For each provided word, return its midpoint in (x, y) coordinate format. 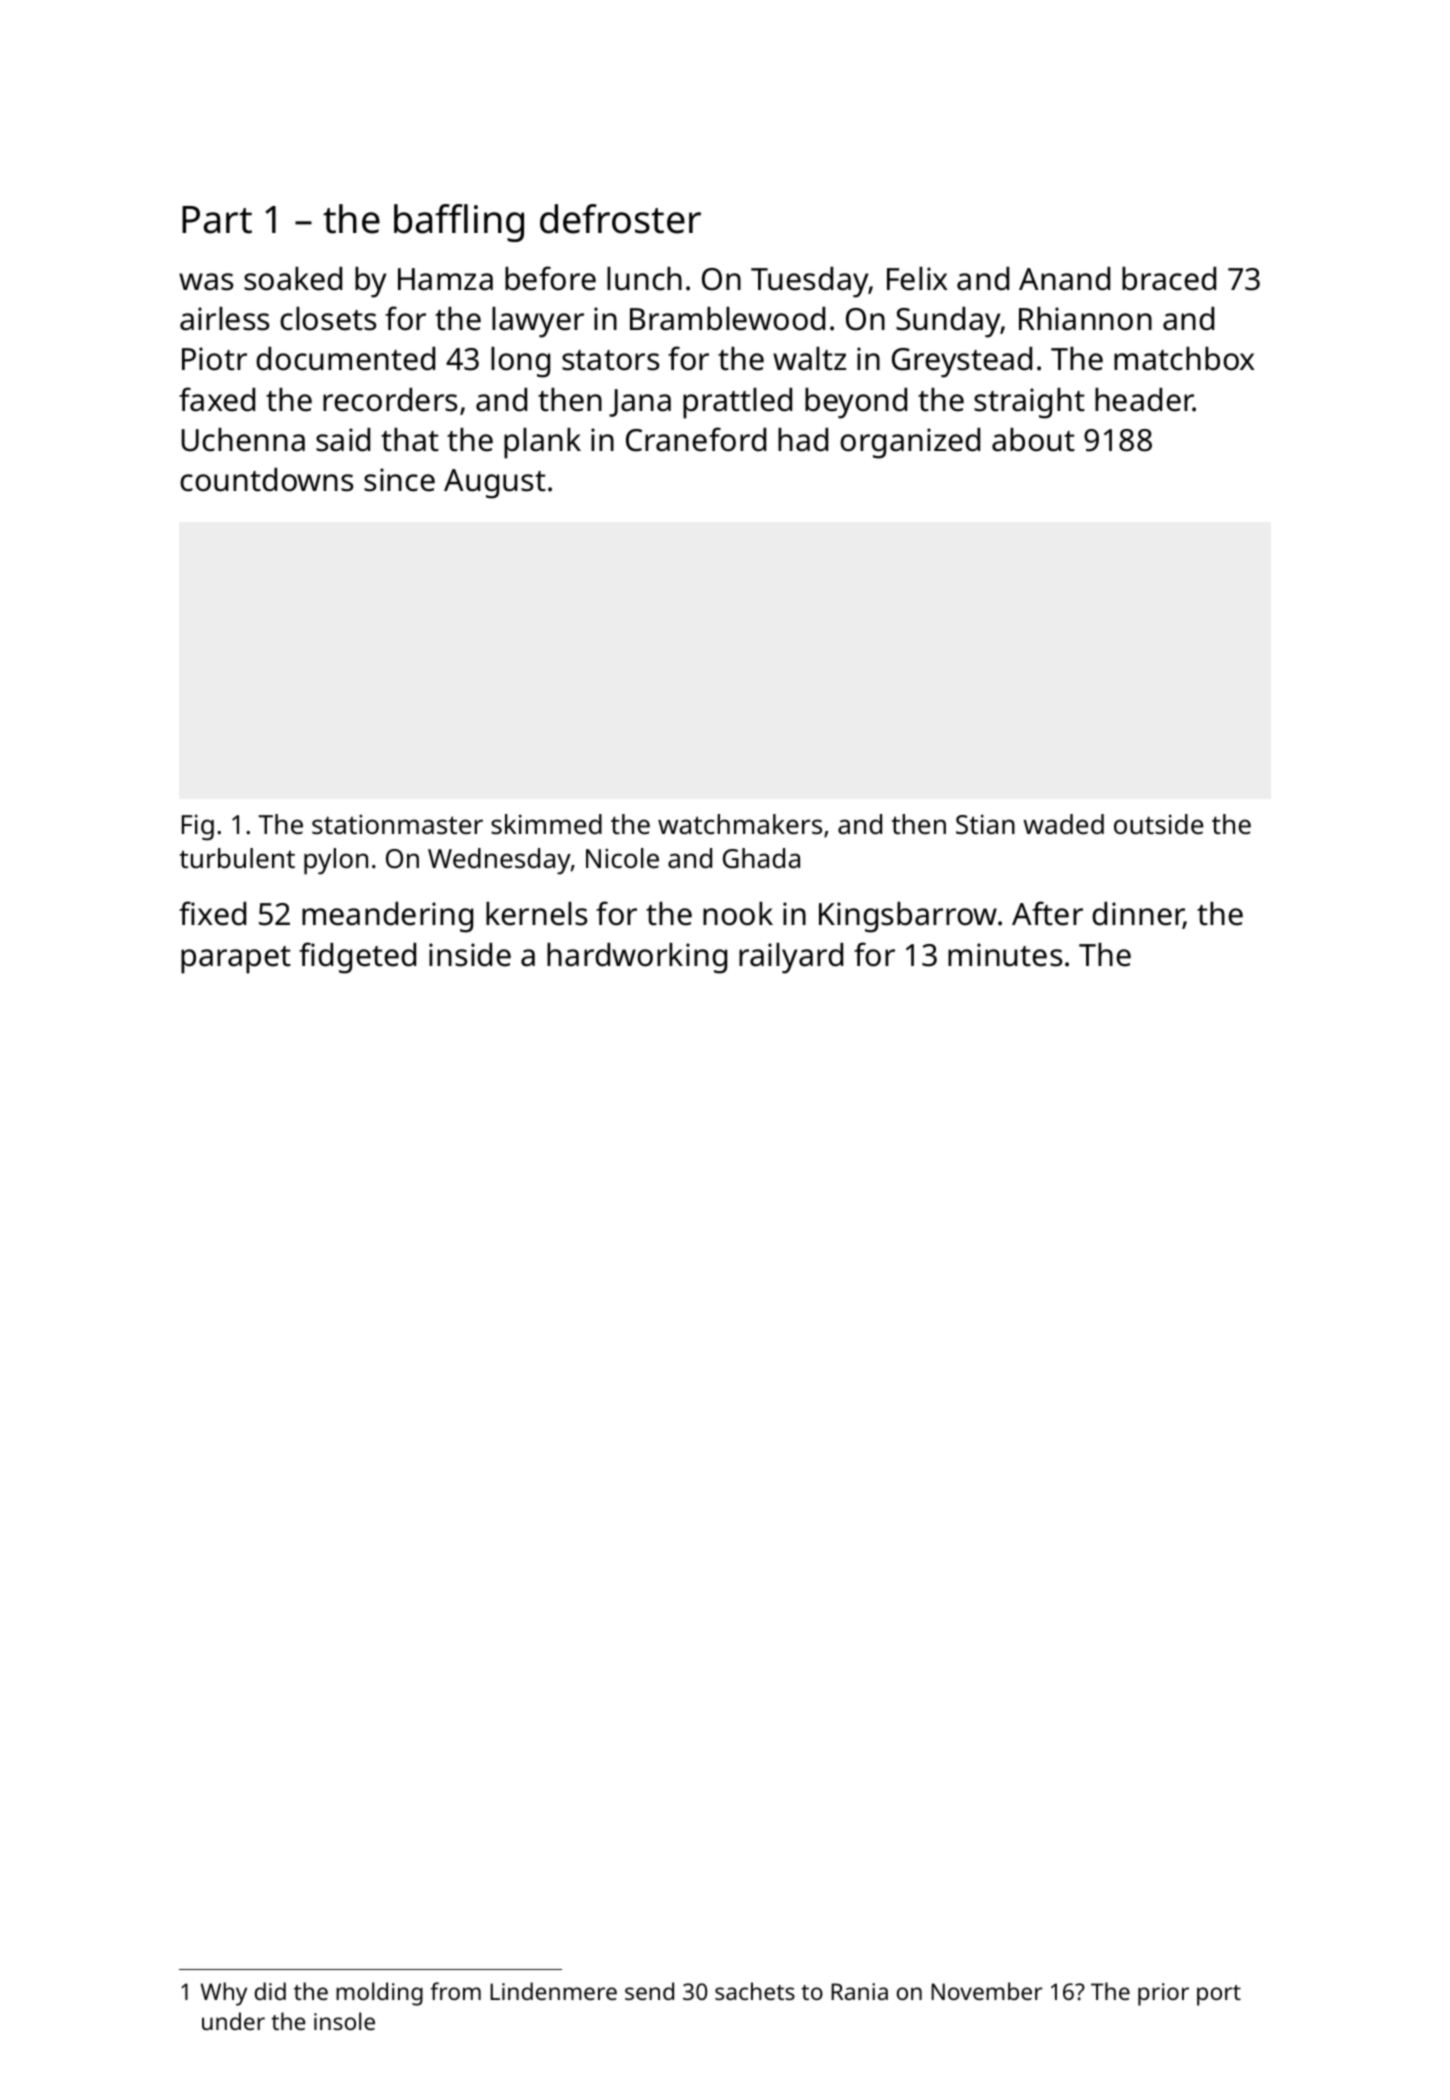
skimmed (546, 824)
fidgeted (357, 958)
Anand (1064, 279)
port (1219, 1995)
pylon (336, 861)
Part (217, 220)
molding (379, 1994)
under (233, 2021)
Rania (859, 1991)
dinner (1138, 915)
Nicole (622, 858)
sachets (755, 1991)
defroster (620, 219)
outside (1158, 824)
